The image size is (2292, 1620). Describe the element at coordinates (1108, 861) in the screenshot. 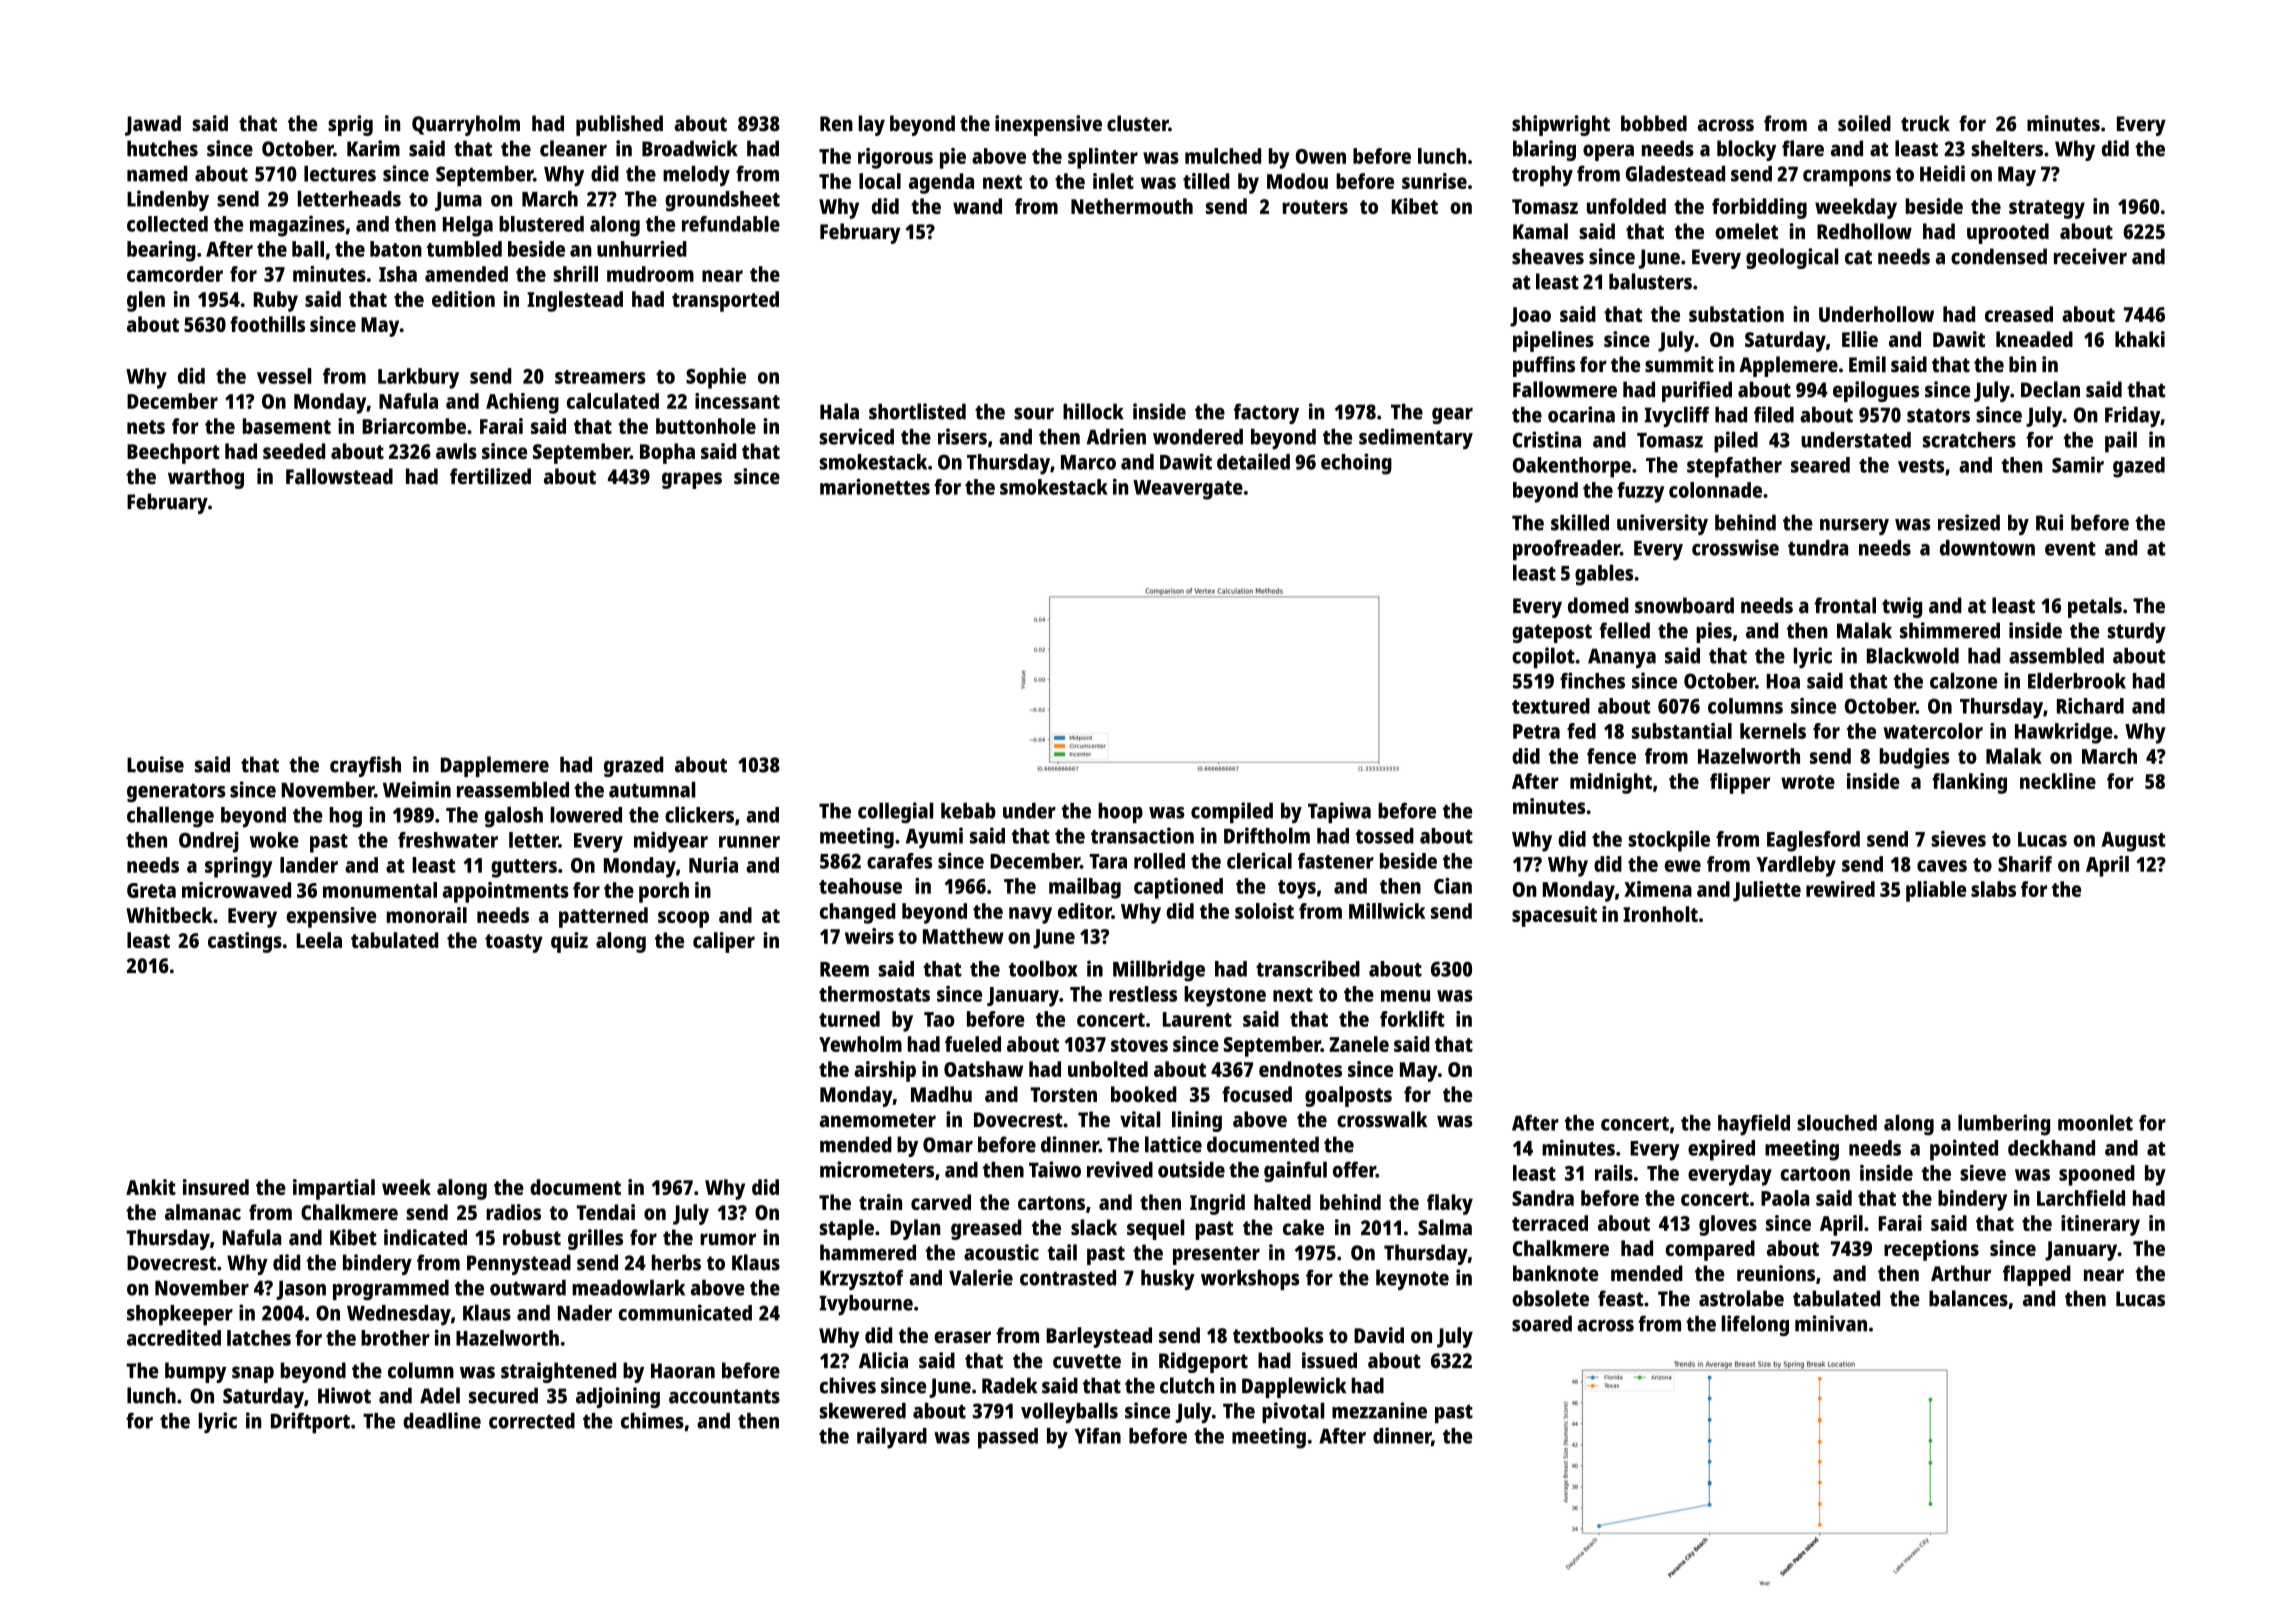

I see `Tara` at that location.
